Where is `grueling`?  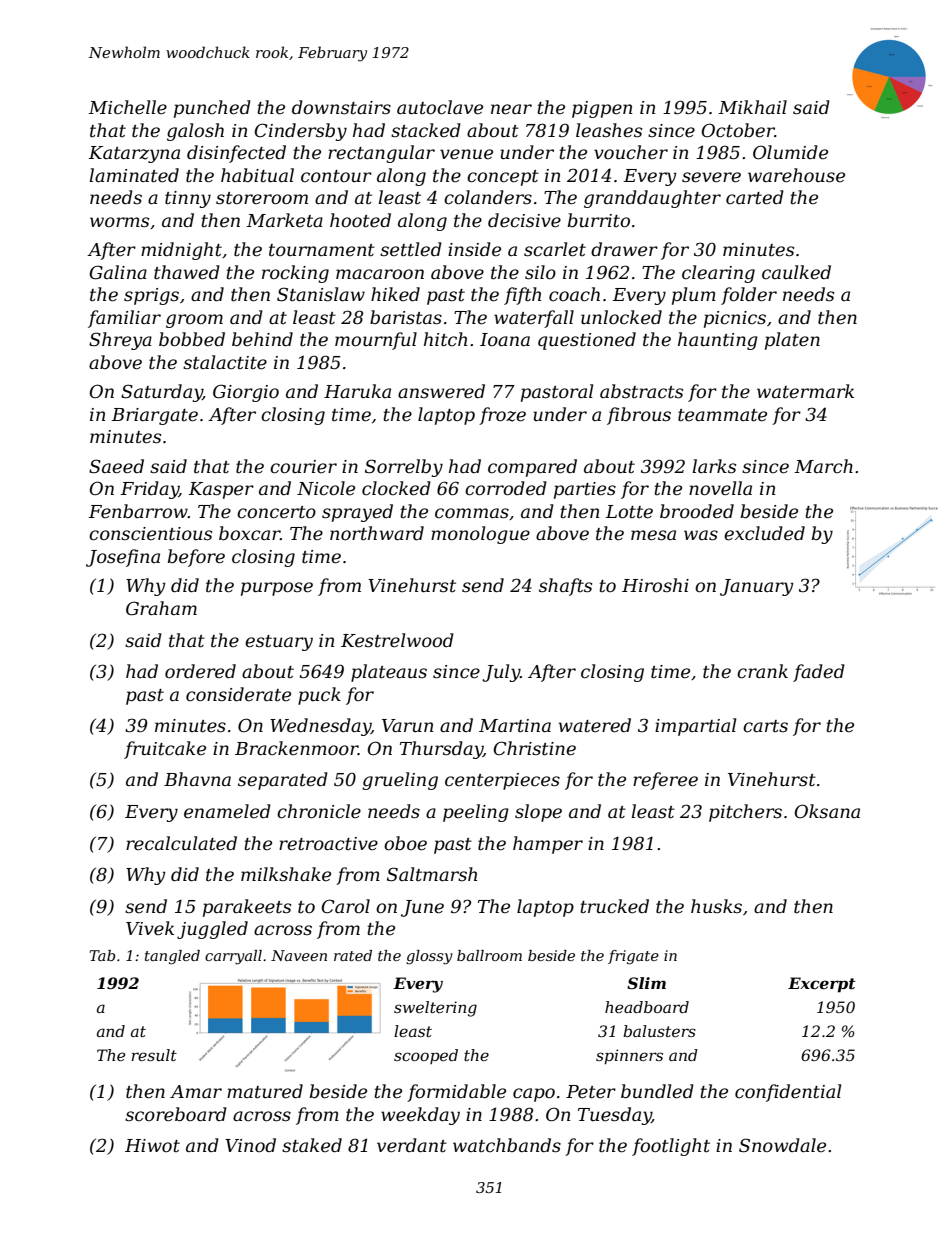 grueling is located at coordinates (400, 781).
